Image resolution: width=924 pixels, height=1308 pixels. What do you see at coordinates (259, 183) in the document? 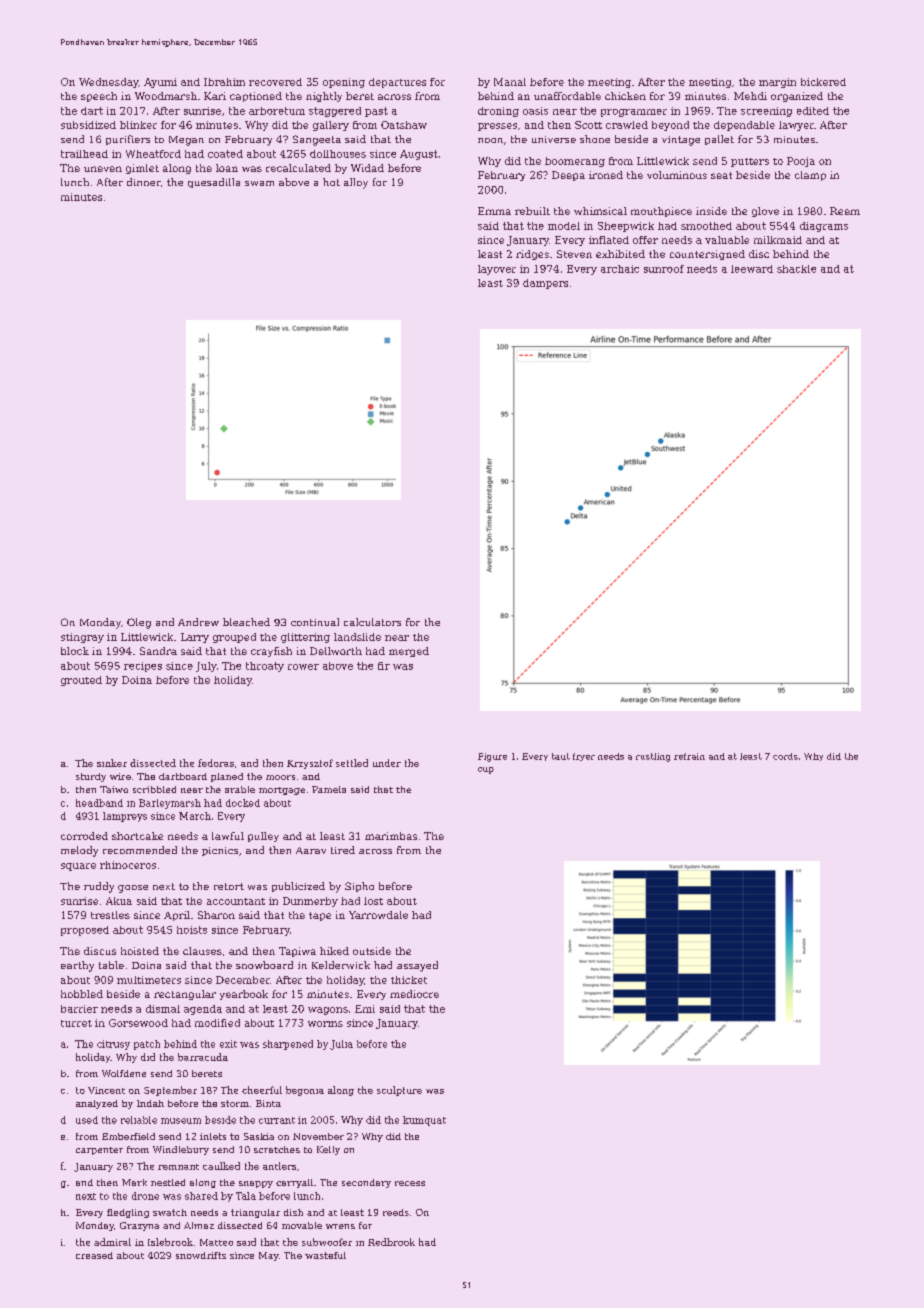
I see `swam` at bounding box center [259, 183].
